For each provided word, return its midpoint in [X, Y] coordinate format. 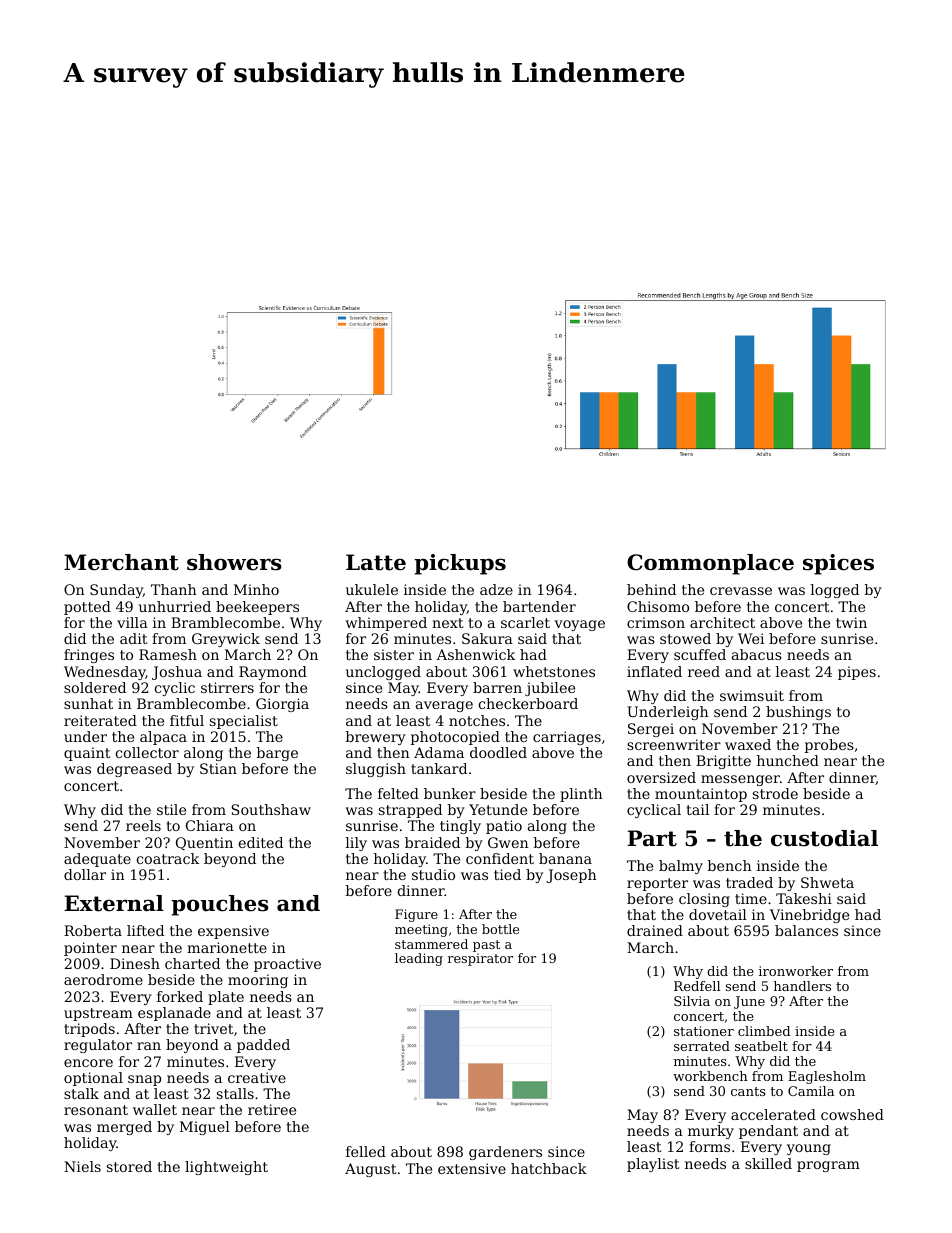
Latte [376, 562]
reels [143, 825]
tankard [439, 768]
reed [704, 671]
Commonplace [710, 564]
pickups [460, 564]
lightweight [226, 1168]
